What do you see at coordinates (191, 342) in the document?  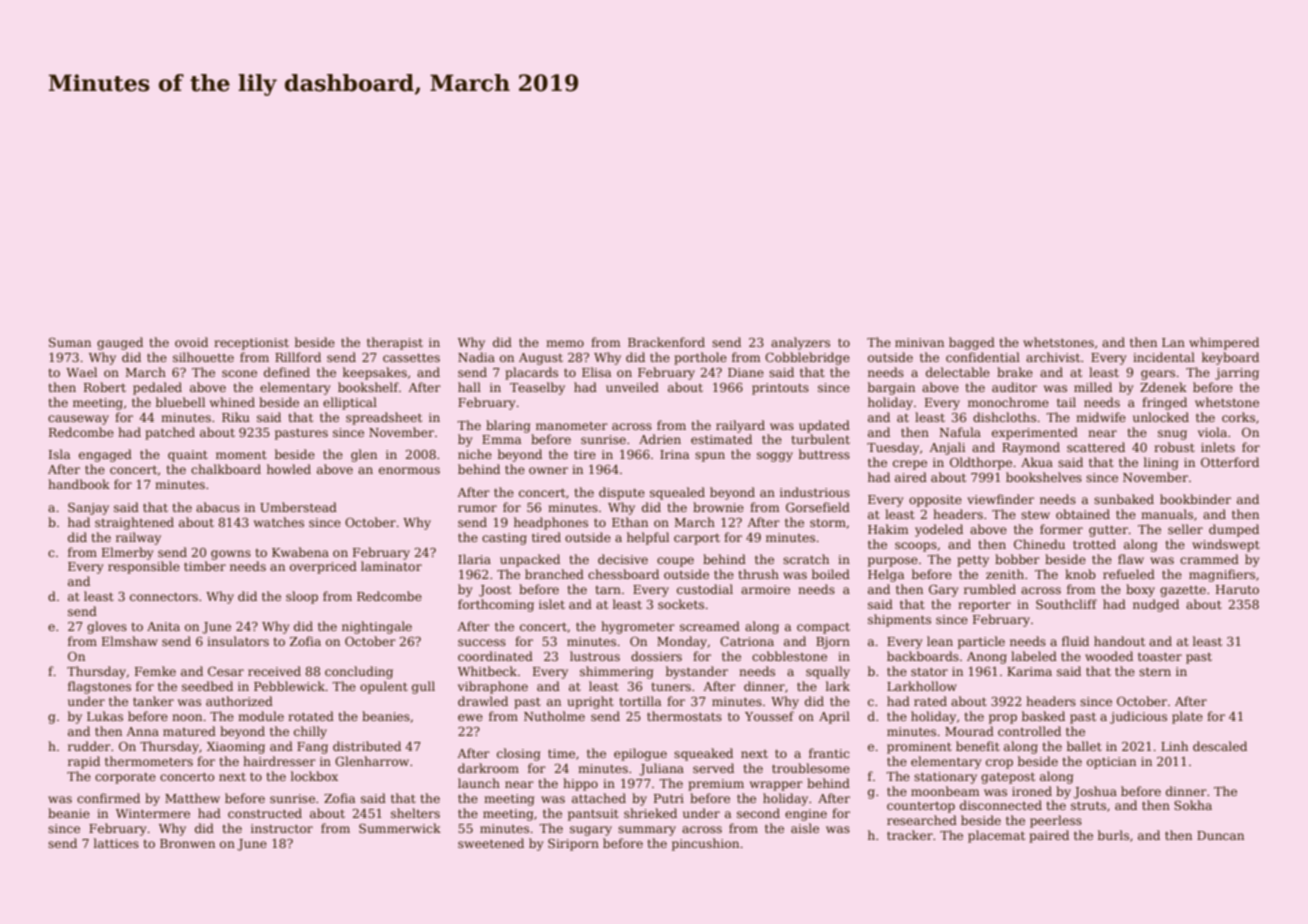 I see `ovoid` at bounding box center [191, 342].
